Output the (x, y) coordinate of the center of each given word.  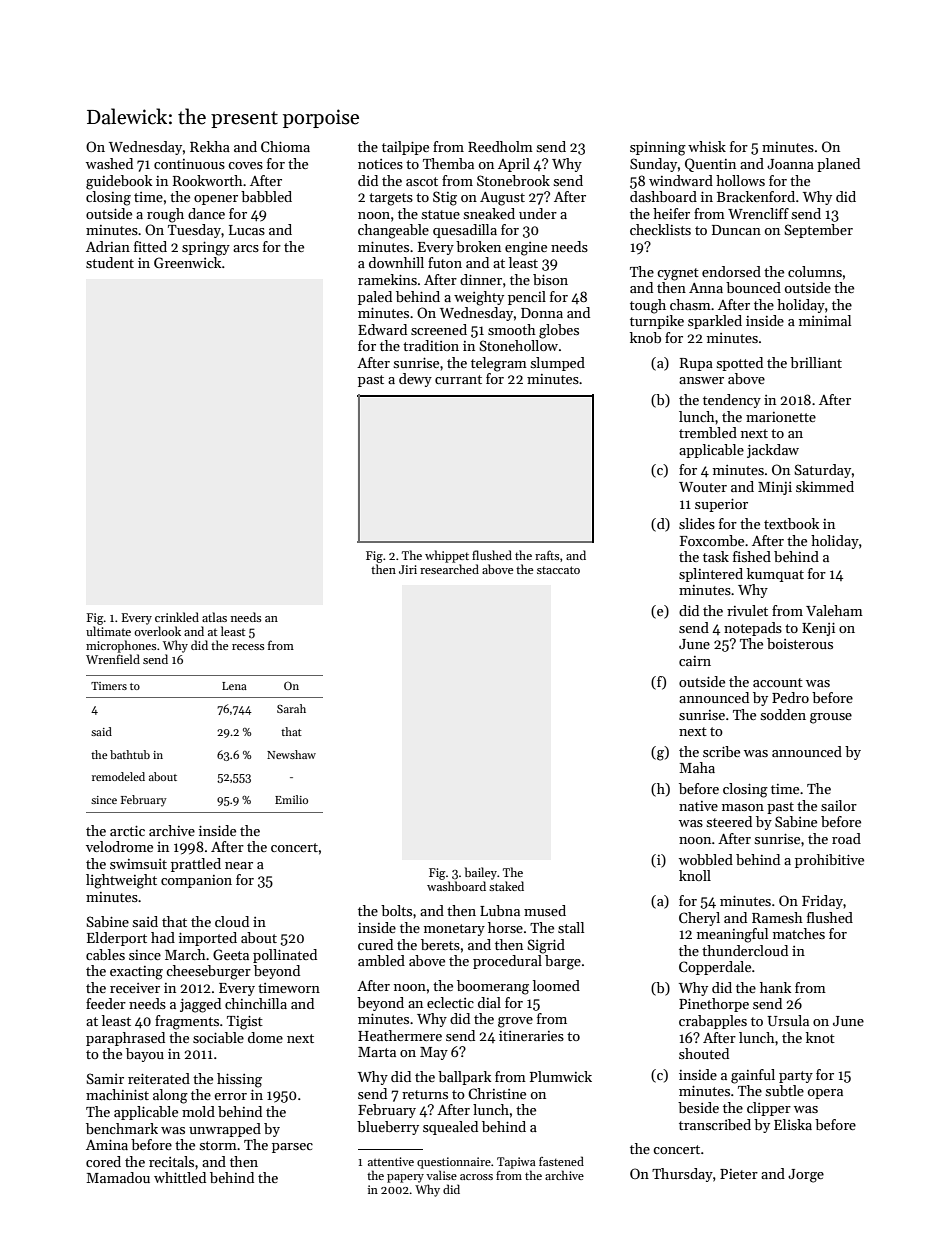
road (846, 838)
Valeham (834, 610)
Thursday (682, 1175)
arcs (246, 248)
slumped (558, 364)
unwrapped (225, 1130)
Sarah (291, 708)
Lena (234, 686)
